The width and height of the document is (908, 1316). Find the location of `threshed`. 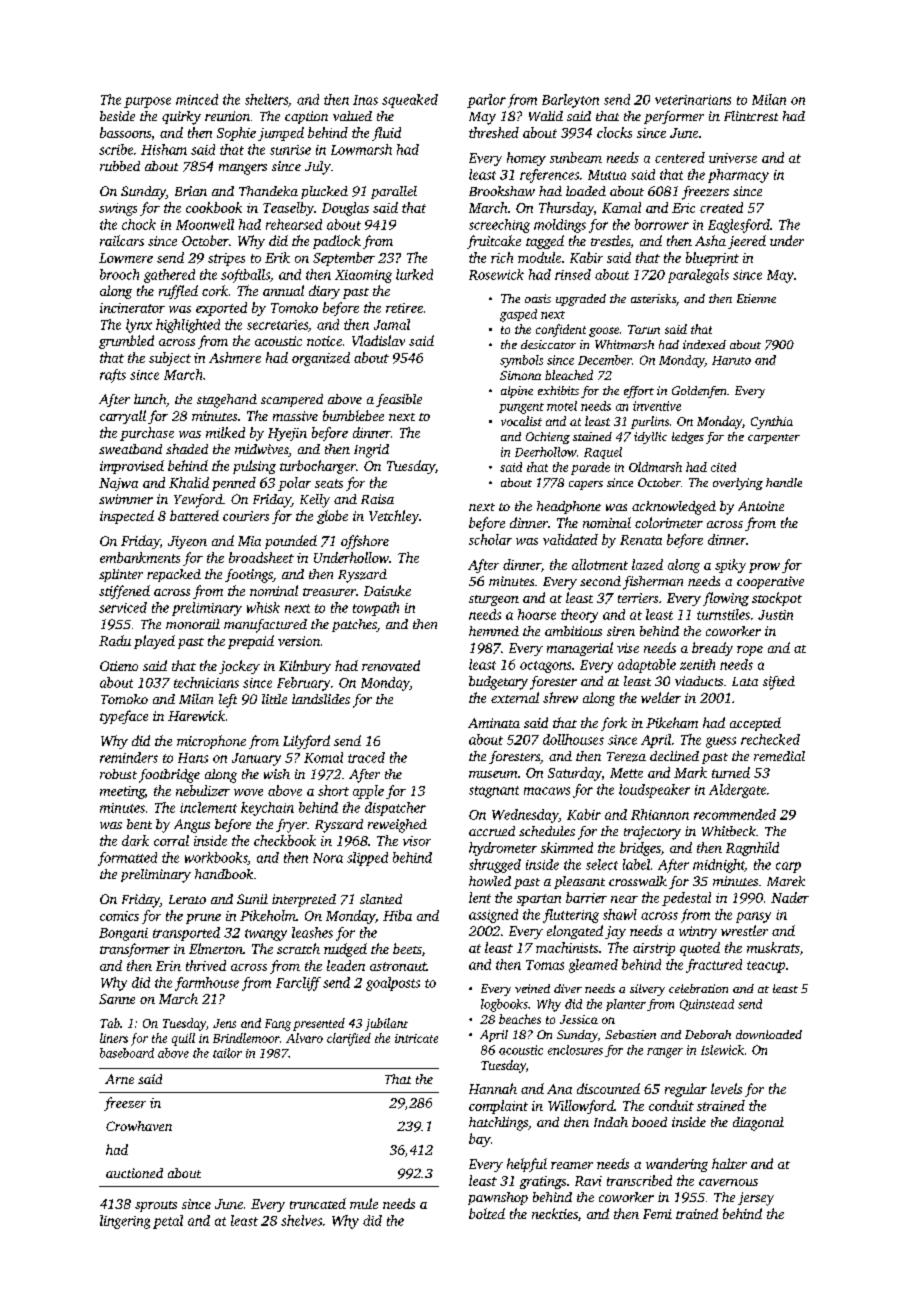

threshed is located at coordinates (494, 132).
